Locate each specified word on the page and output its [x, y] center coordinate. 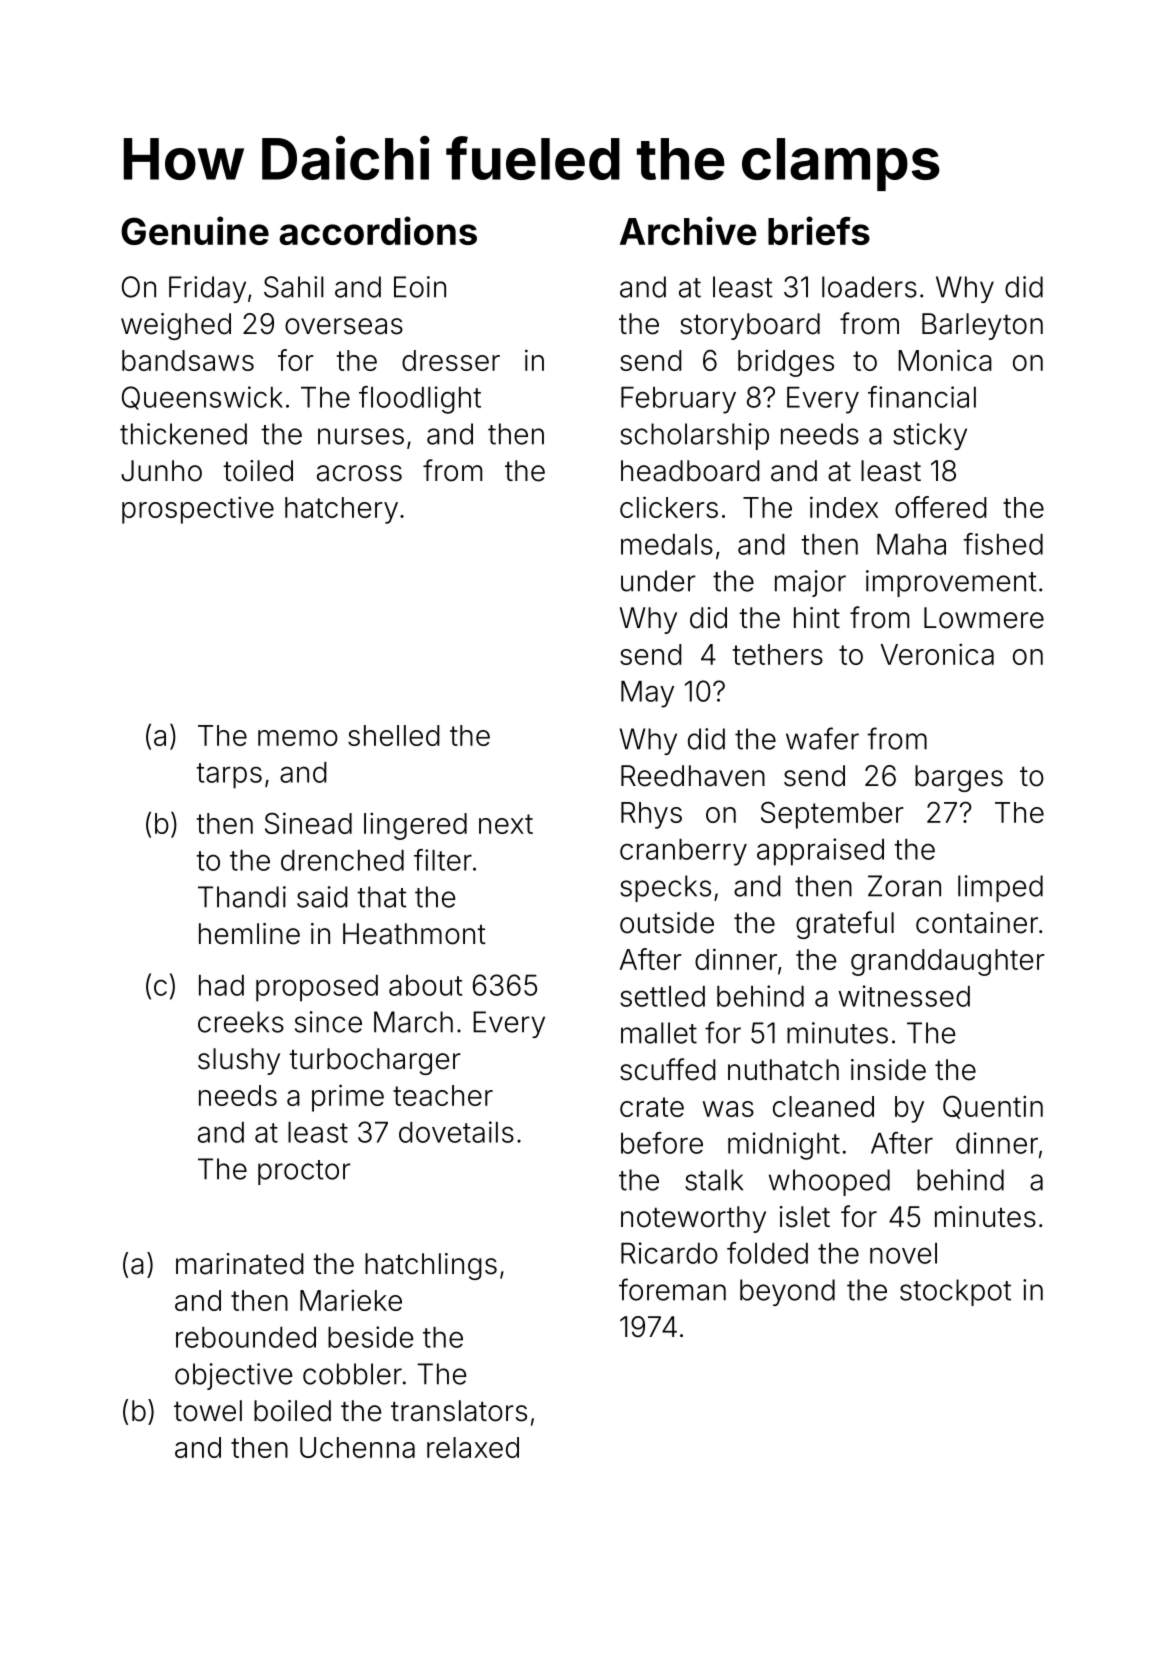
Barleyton [982, 326]
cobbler [352, 1374]
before [662, 1143]
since [328, 1022]
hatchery [341, 510]
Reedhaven [693, 776]
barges [959, 778]
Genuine [195, 230]
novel [903, 1253]
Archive [688, 230]
